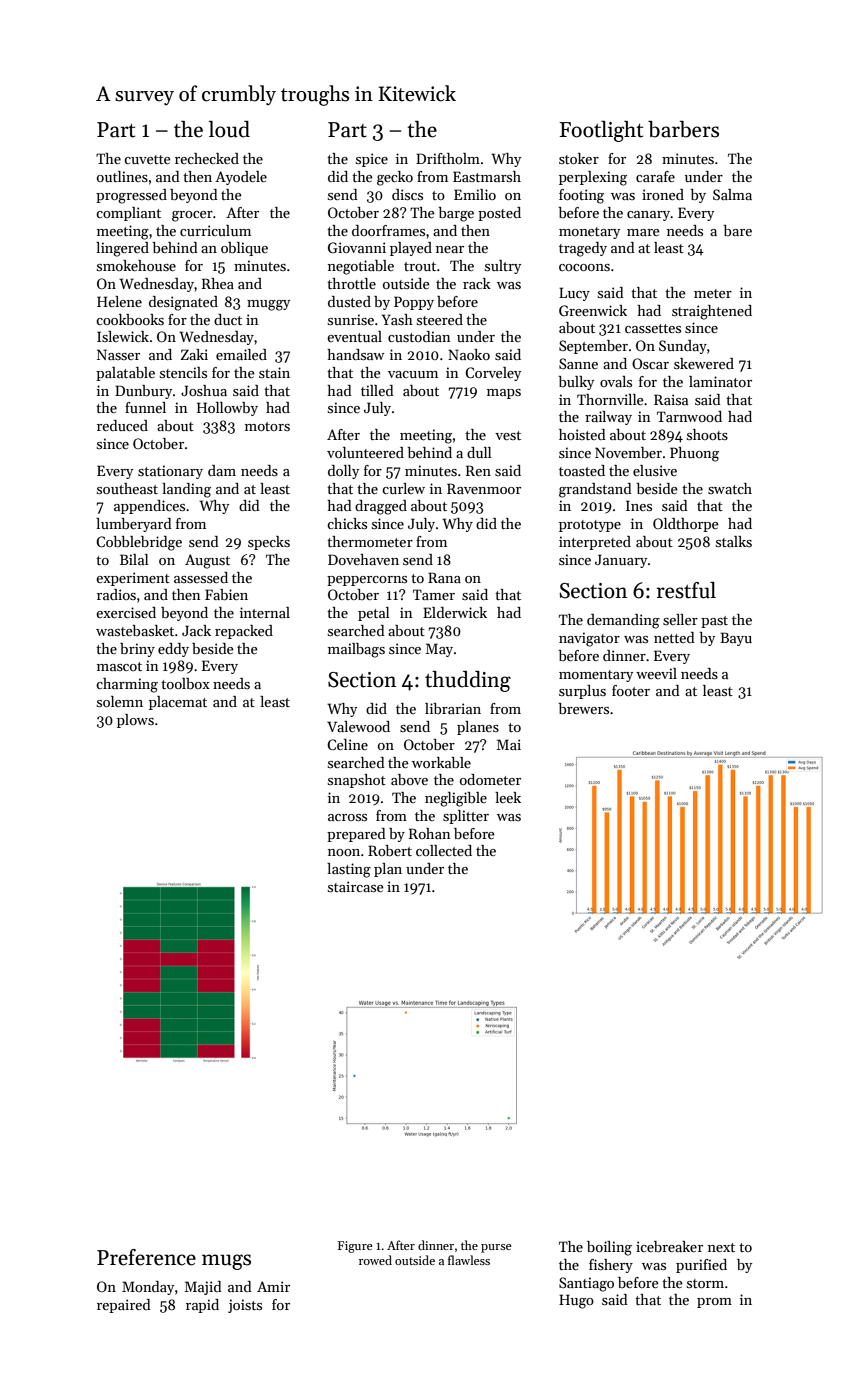 The height and width of the document is (1400, 849). Describe the element at coordinates (714, 1303) in the document. I see `prom` at that location.
